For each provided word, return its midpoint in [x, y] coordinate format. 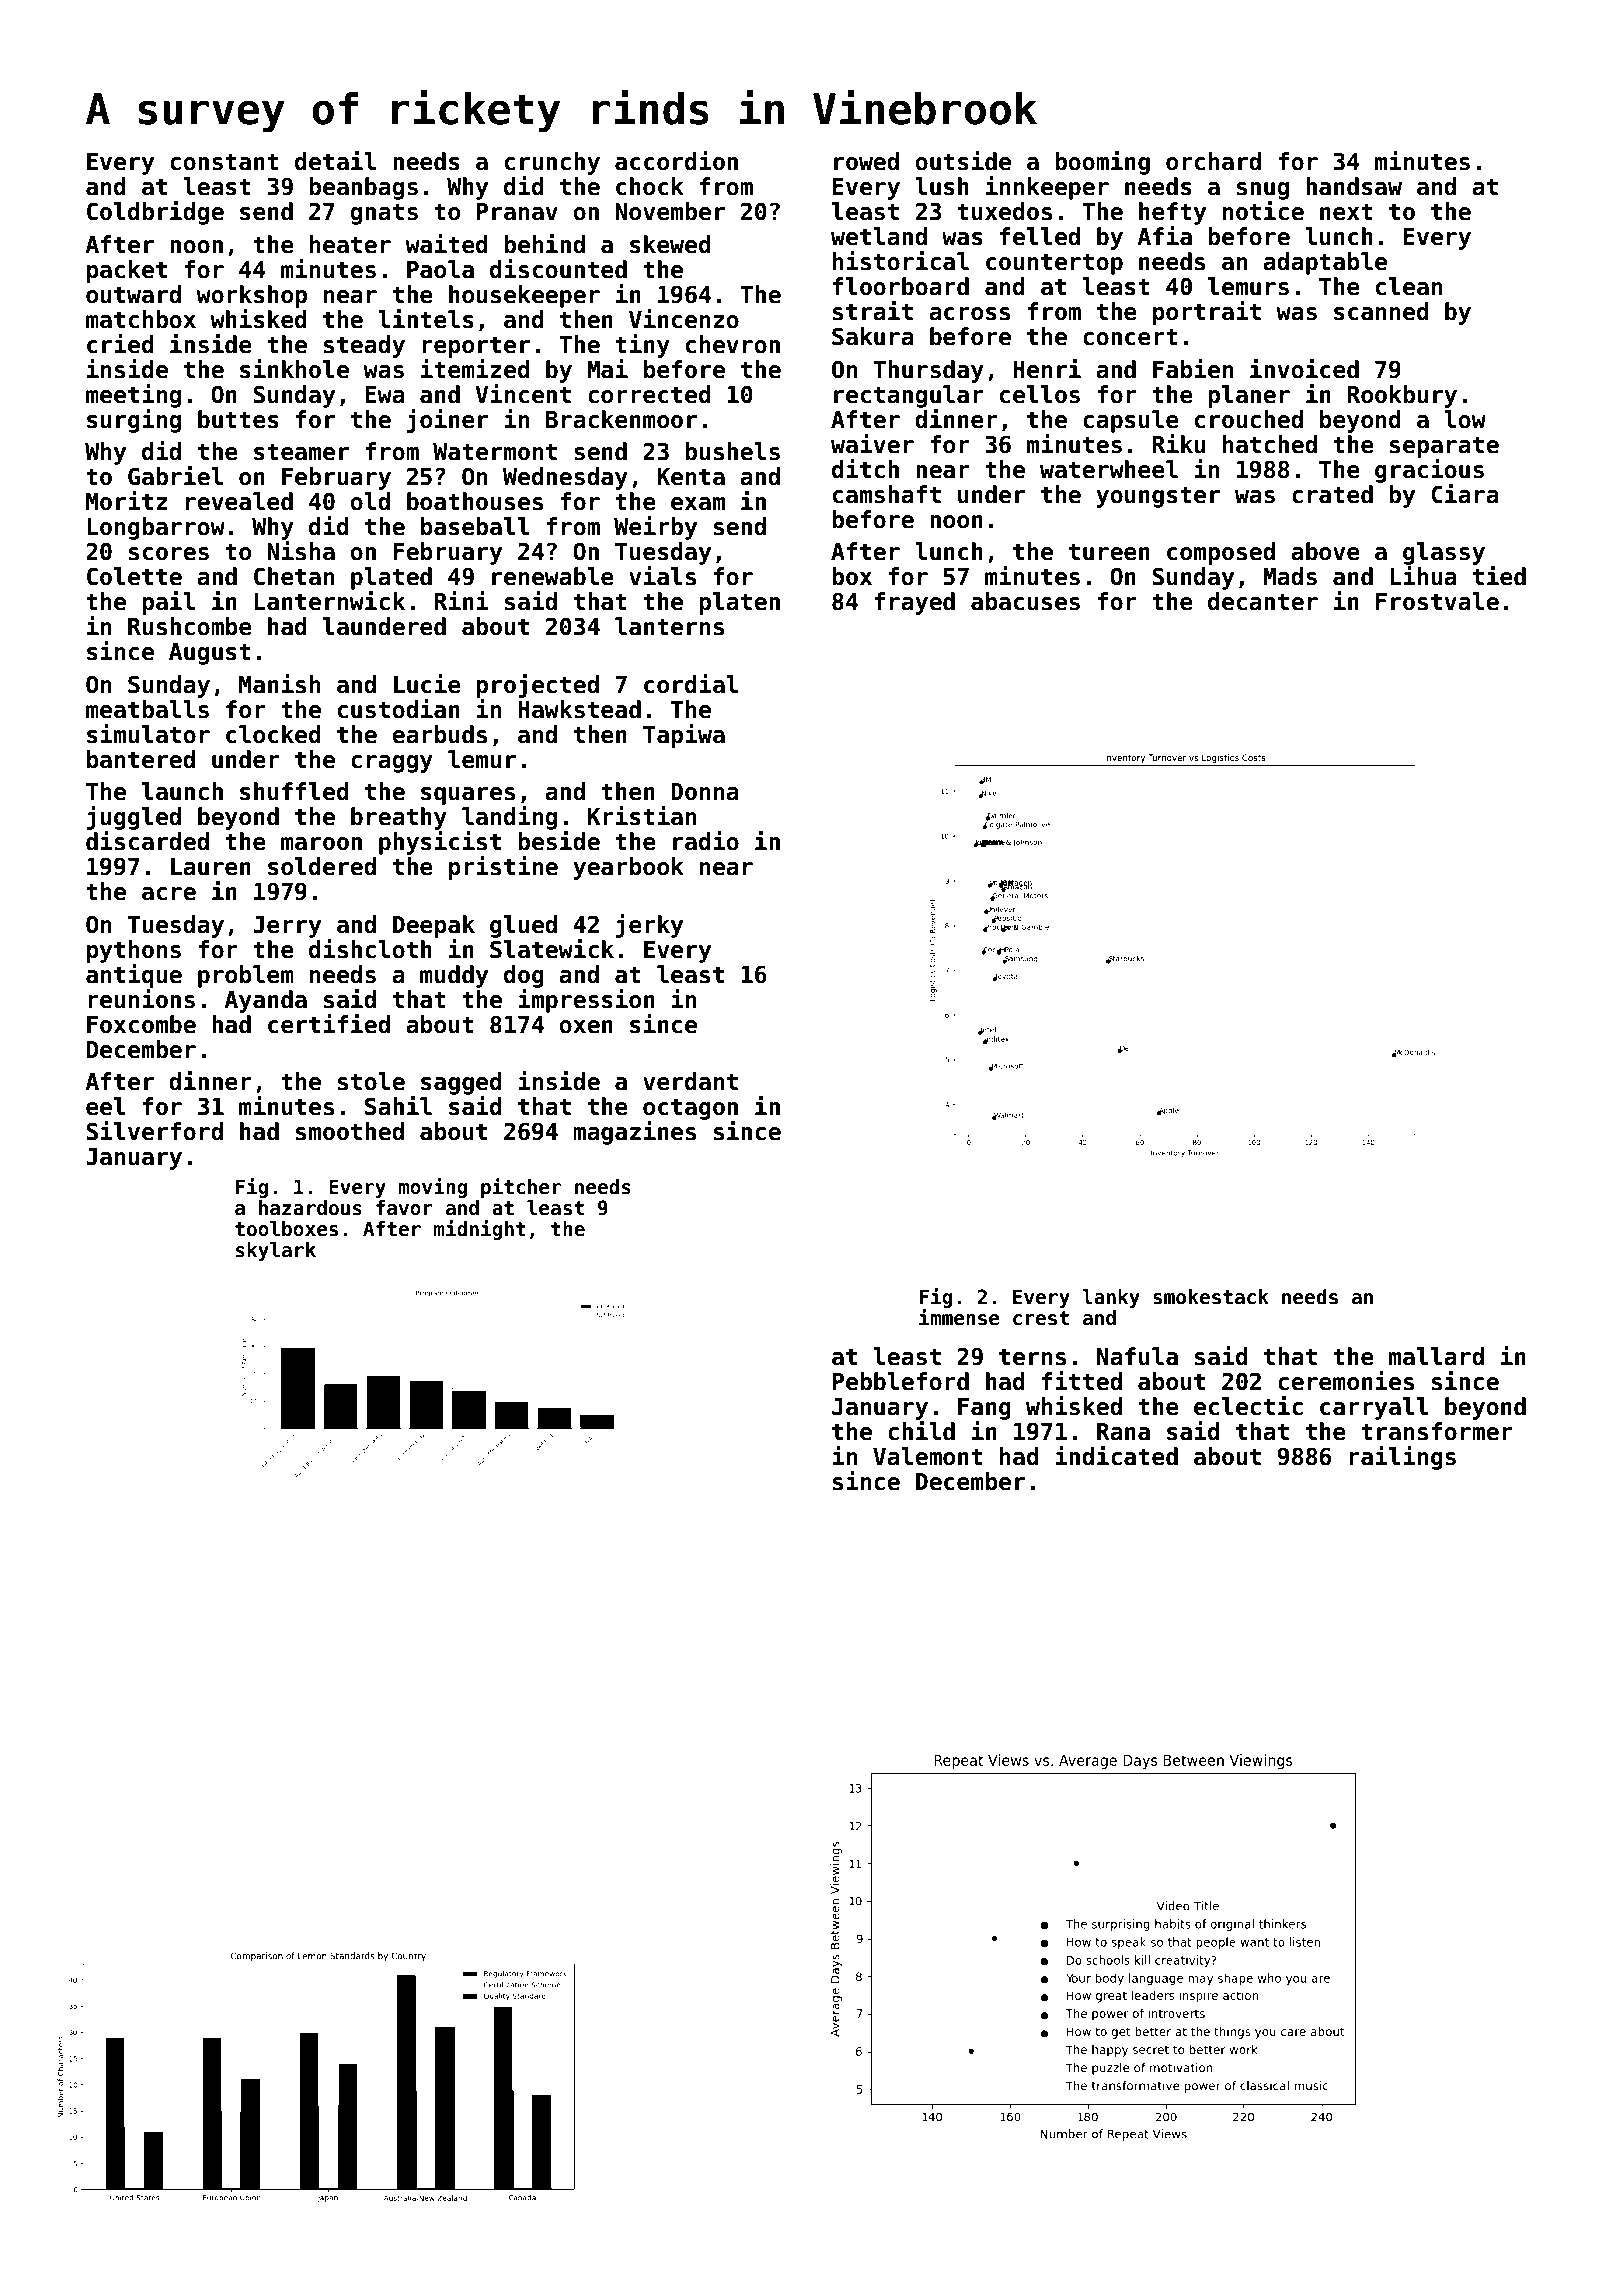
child [921, 1431]
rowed [866, 161]
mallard [1436, 1356]
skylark [276, 1251]
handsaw [1354, 186]
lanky [1111, 1298]
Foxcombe [141, 1024]
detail [335, 161]
